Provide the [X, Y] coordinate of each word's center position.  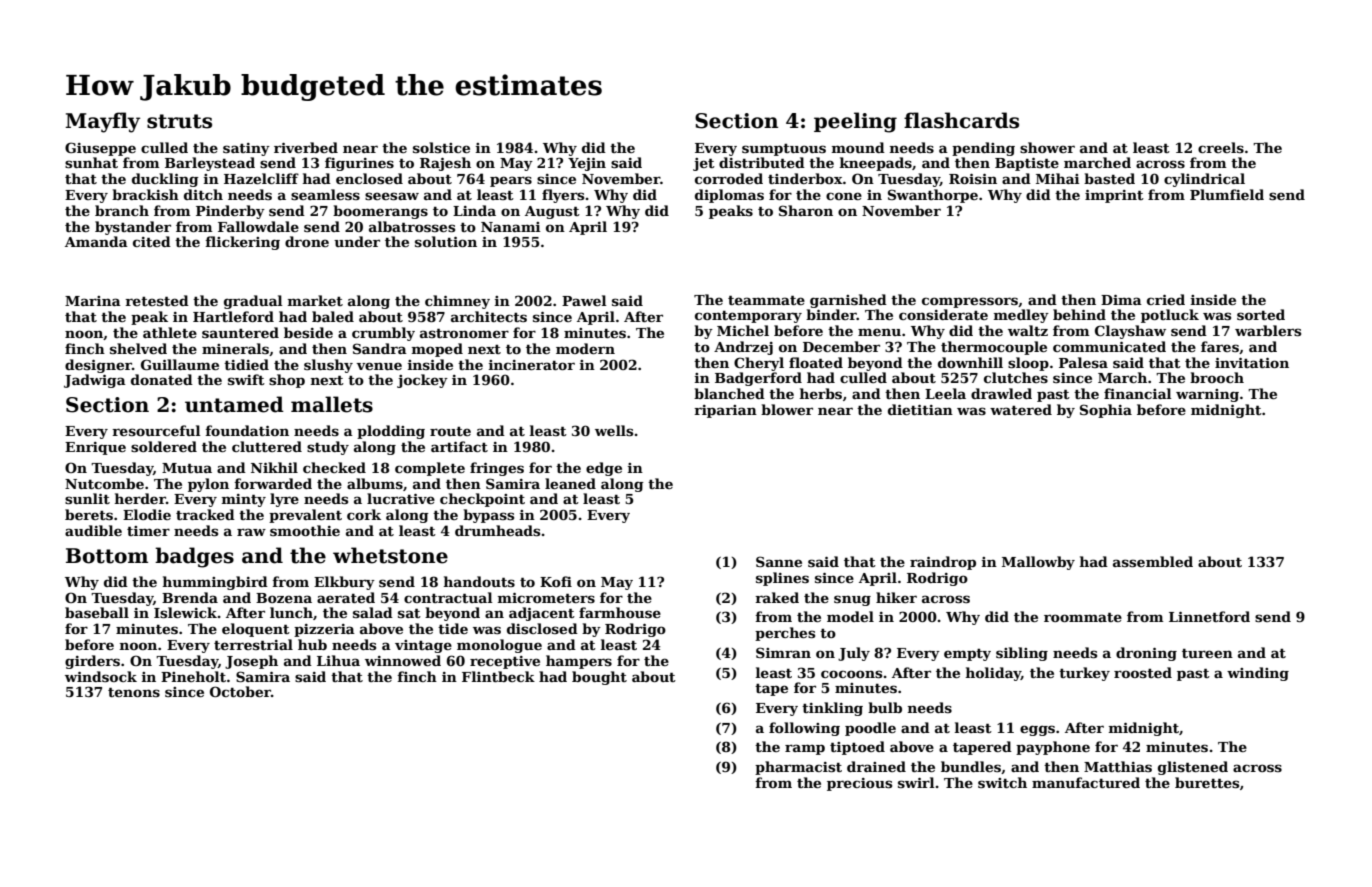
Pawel [584, 300]
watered [1021, 409]
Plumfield [1227, 194]
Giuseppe [100, 149]
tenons [134, 692]
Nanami [511, 227]
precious [859, 784]
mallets [332, 404]
